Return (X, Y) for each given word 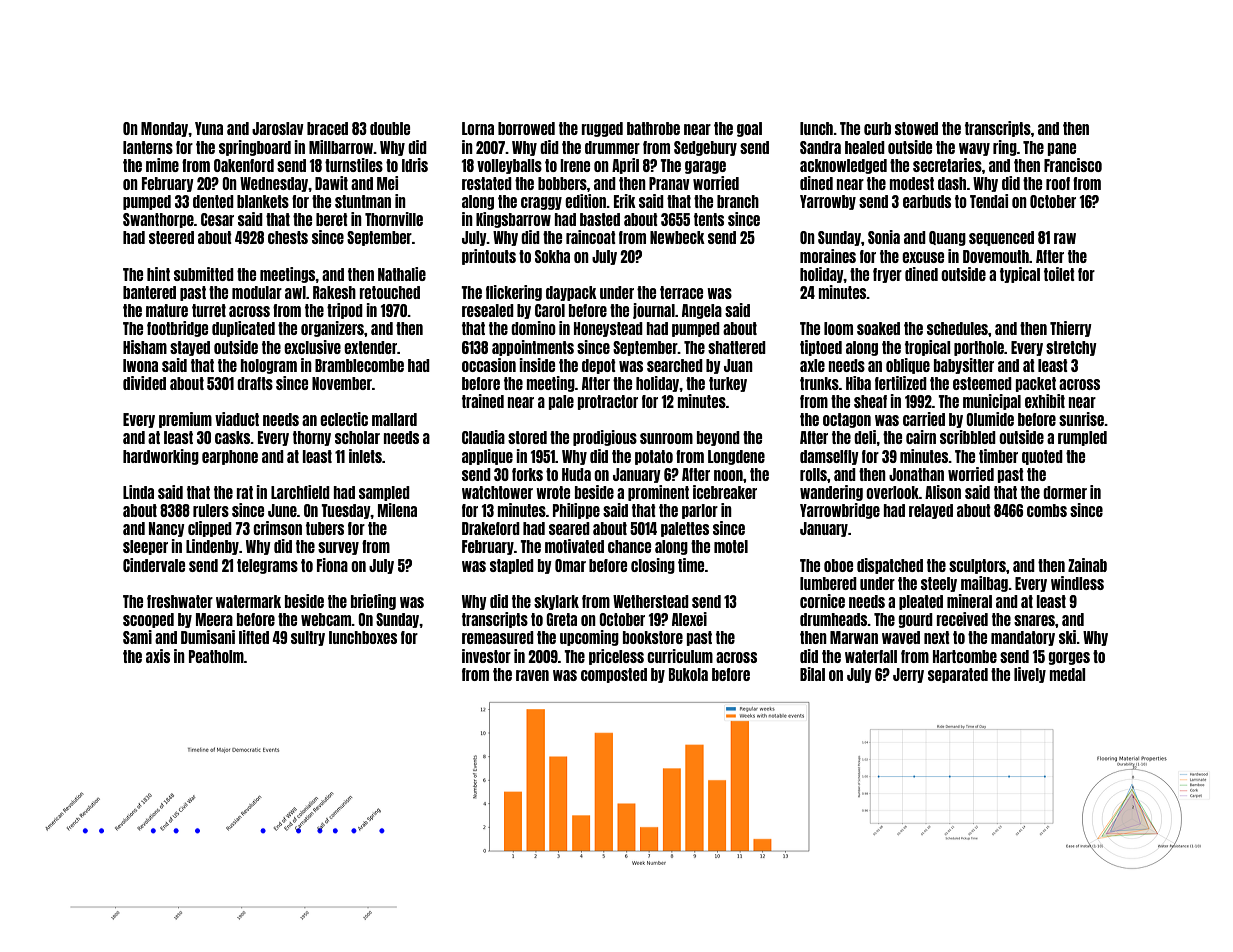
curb (877, 128)
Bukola (688, 674)
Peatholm (216, 656)
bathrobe (653, 128)
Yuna (209, 128)
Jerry (908, 675)
